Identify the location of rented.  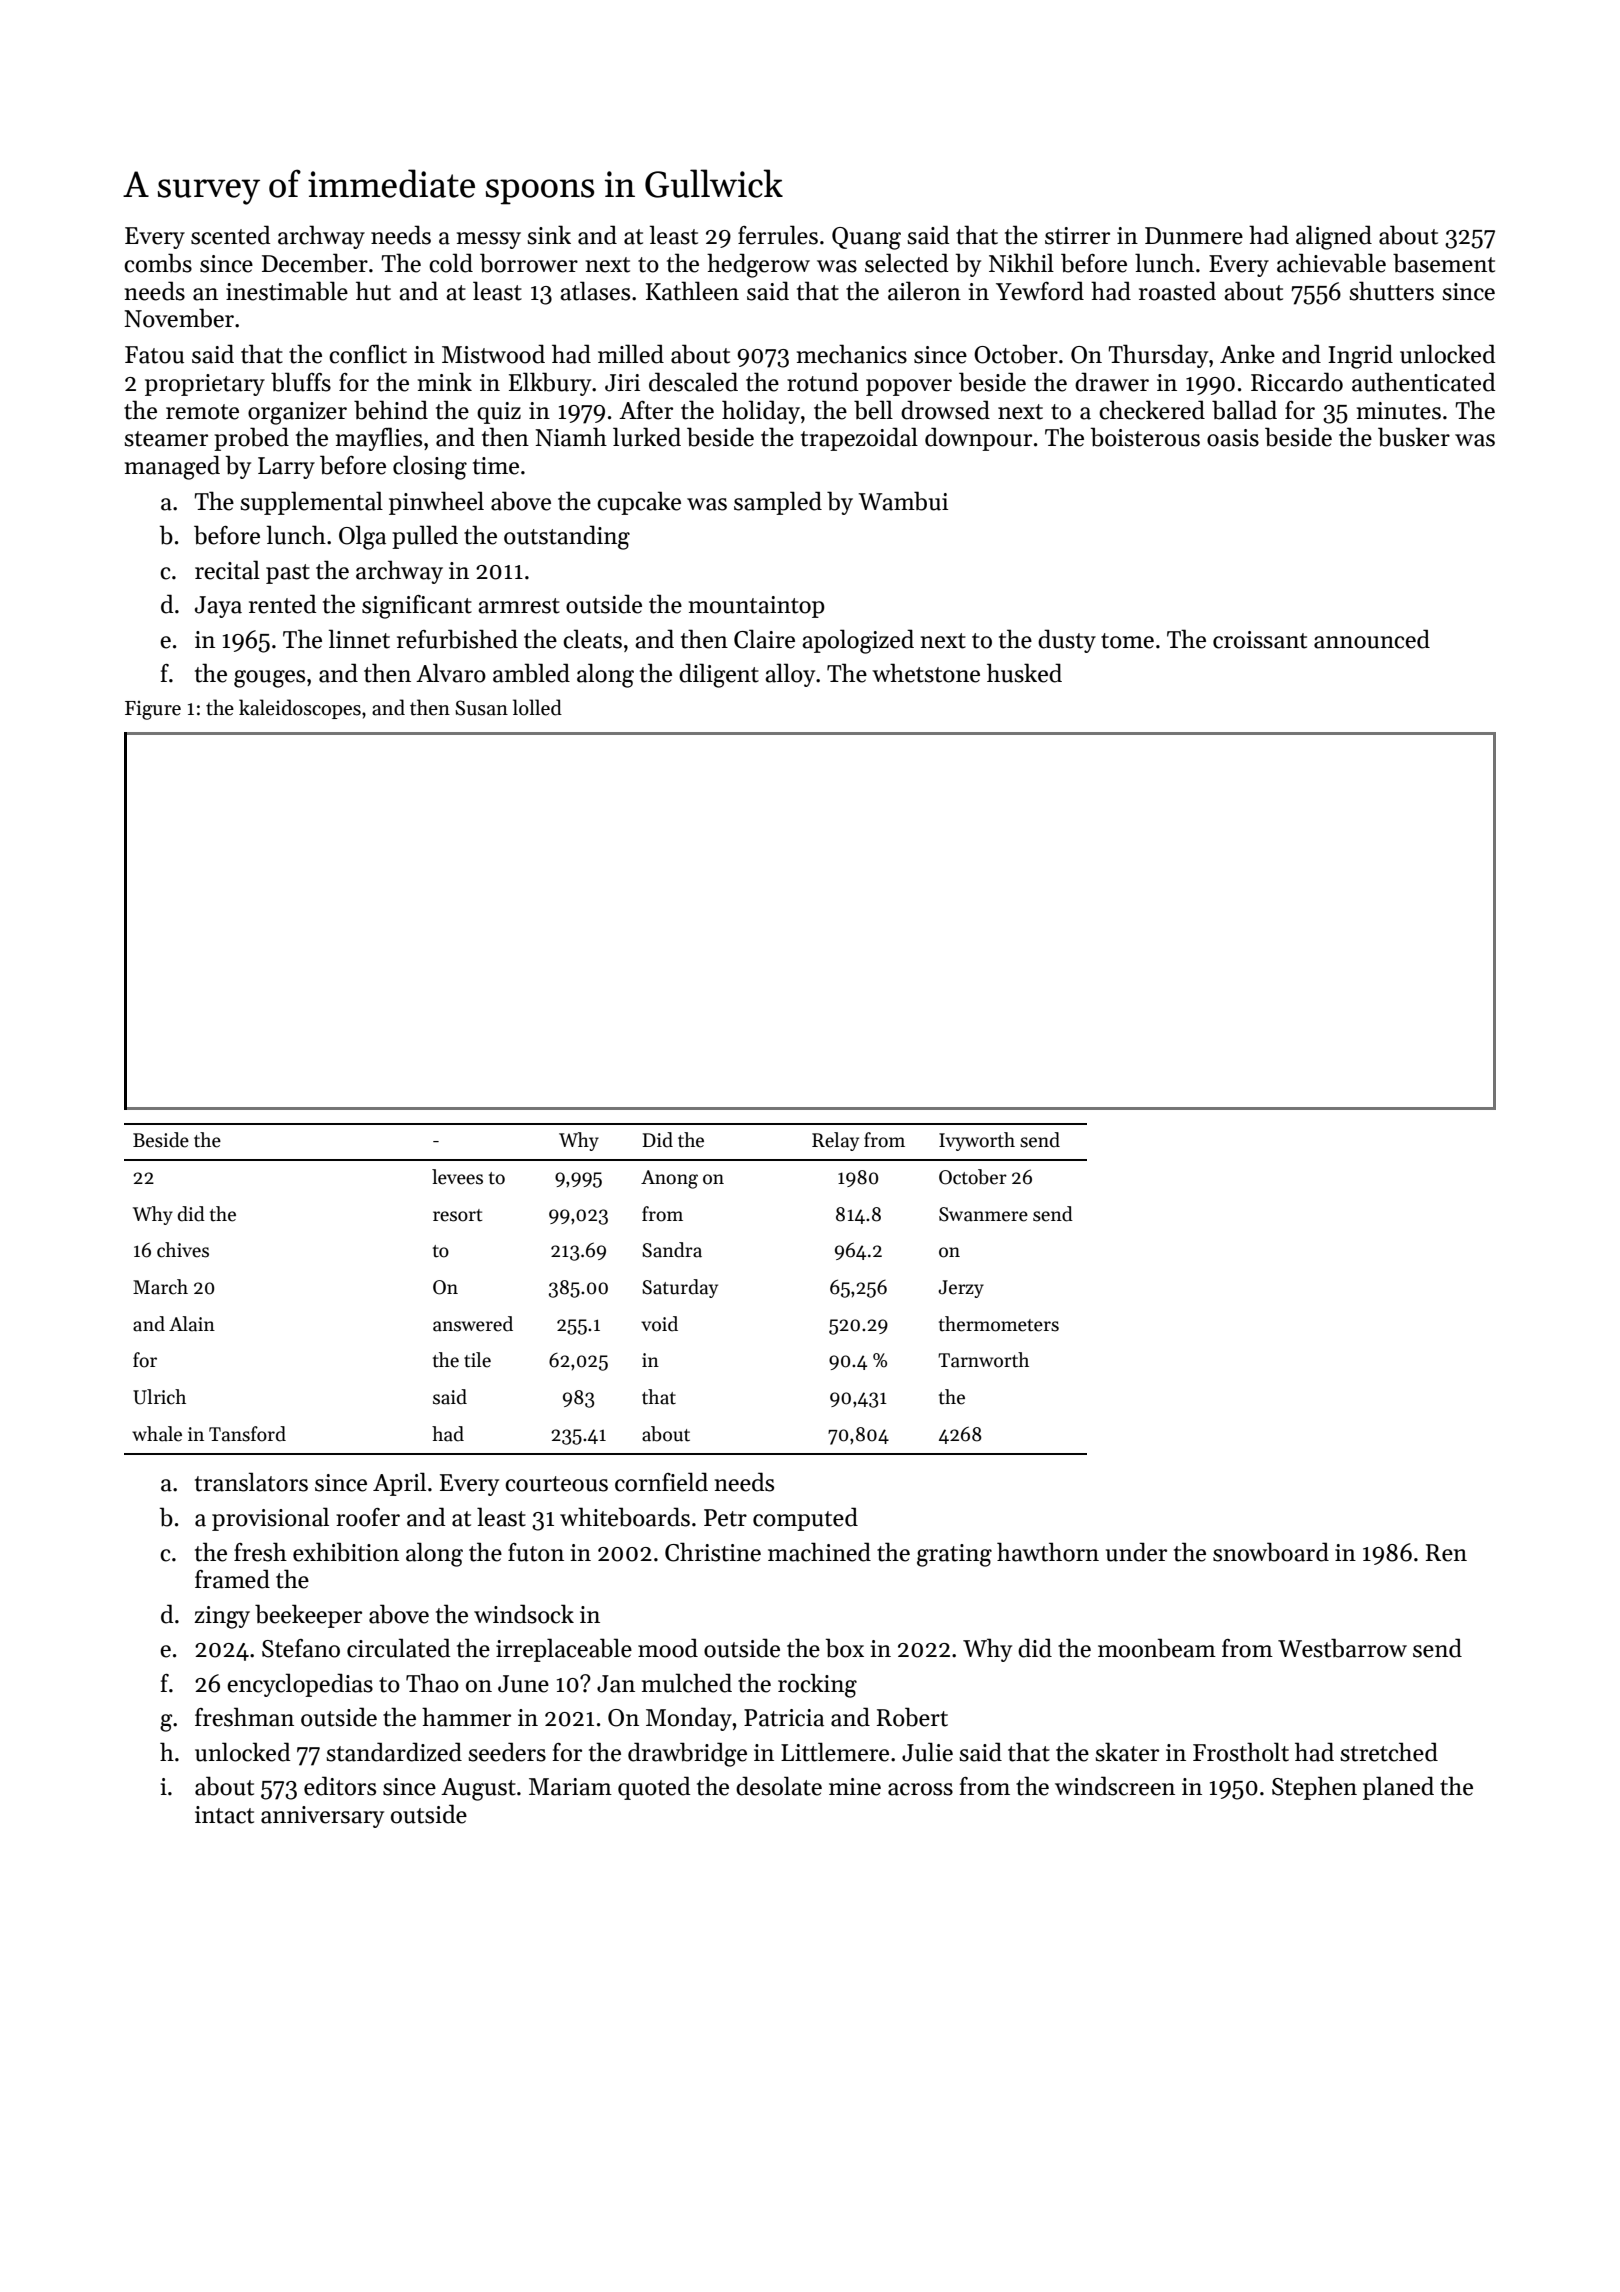
(283, 604).
